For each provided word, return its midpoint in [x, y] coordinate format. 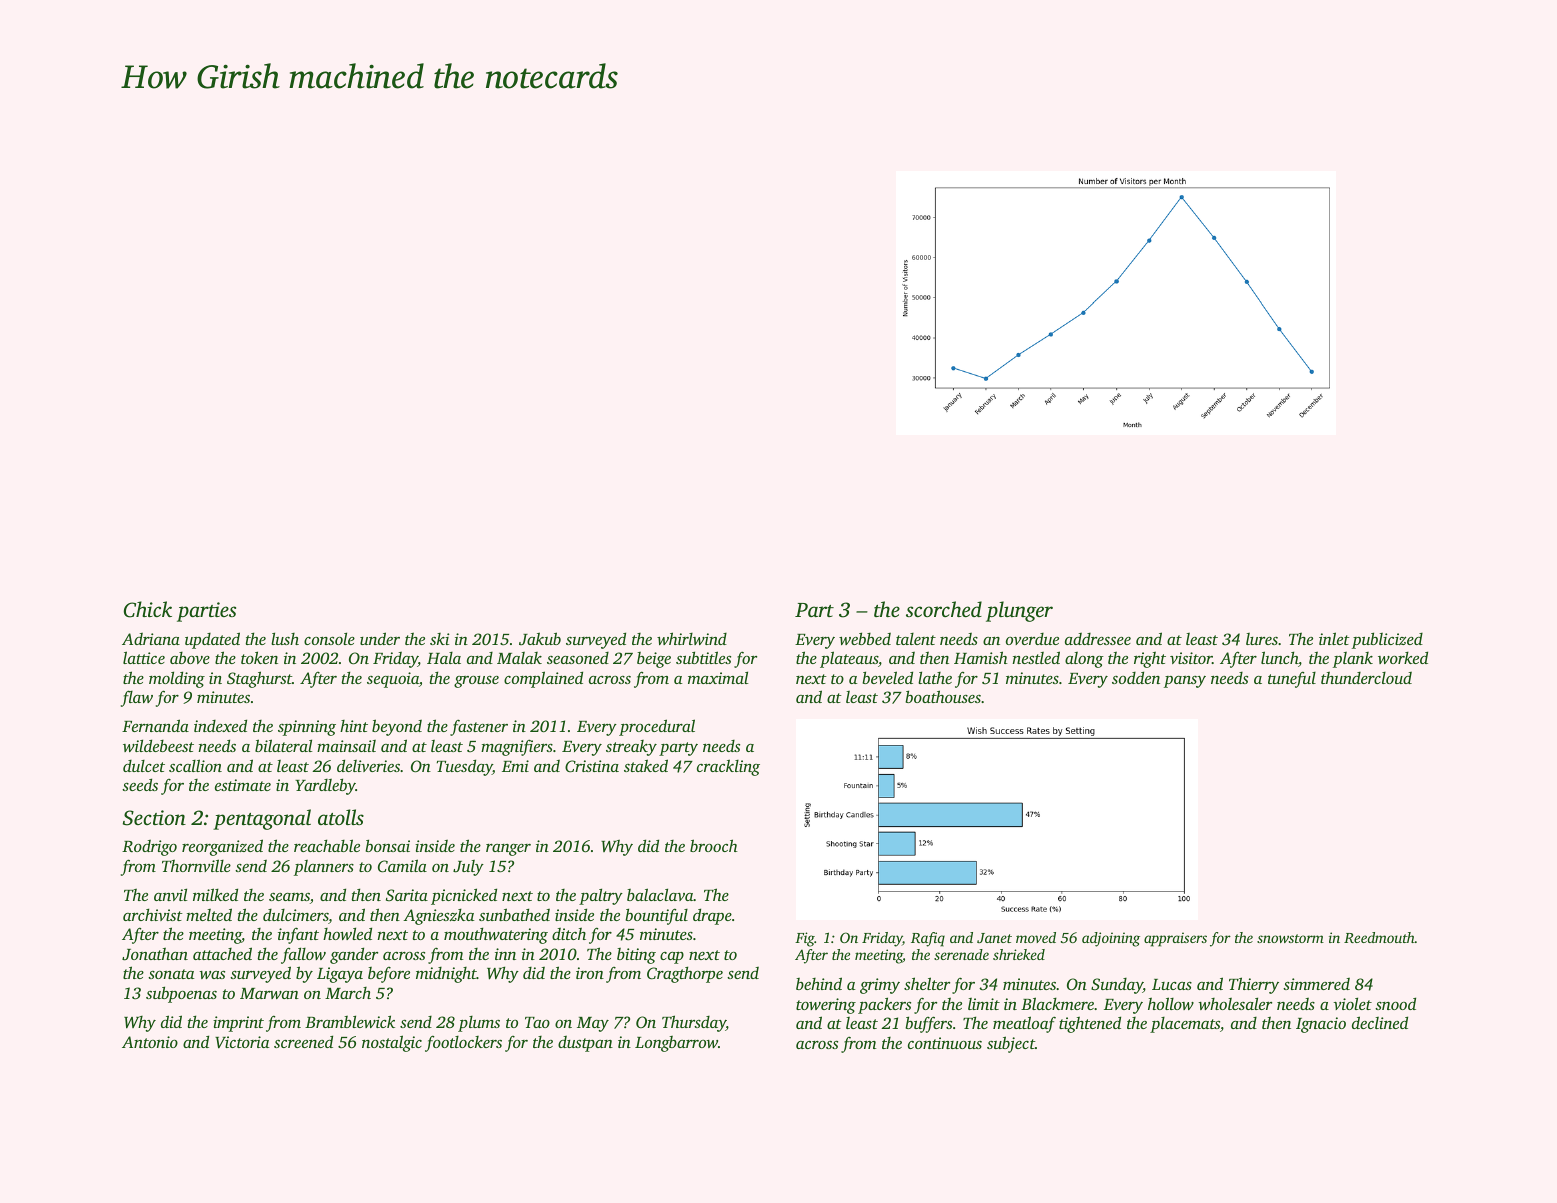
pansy [1185, 682]
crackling [728, 767]
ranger [508, 850]
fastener [479, 727]
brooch [714, 845]
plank [1353, 660]
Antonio [150, 1042]
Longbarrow [676, 1044]
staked [646, 765]
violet [1352, 1003]
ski [439, 639]
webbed [865, 638]
